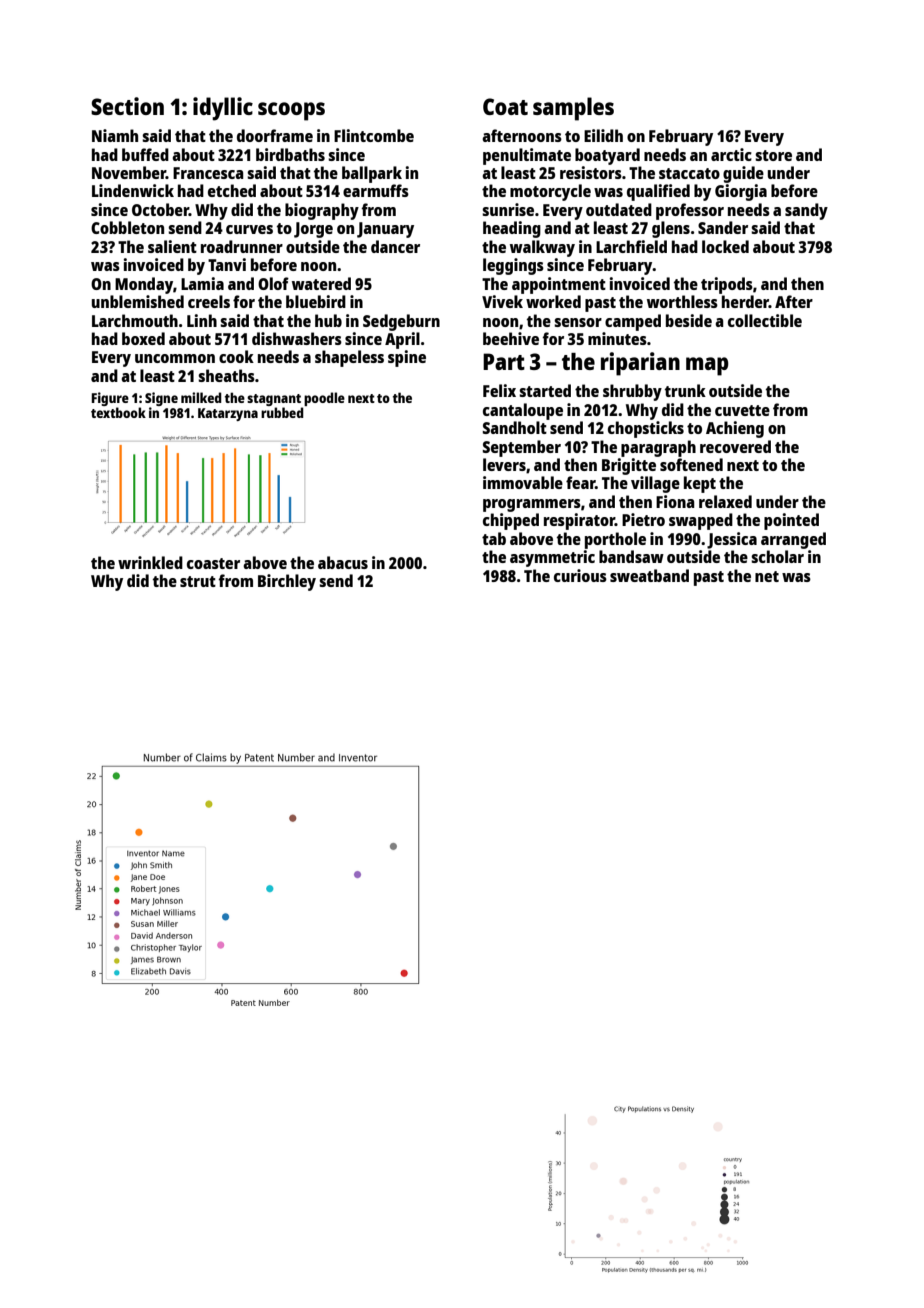 Image resolution: width=924 pixels, height=1308 pixels. Describe the element at coordinates (209, 301) in the document. I see `creels` at that location.
